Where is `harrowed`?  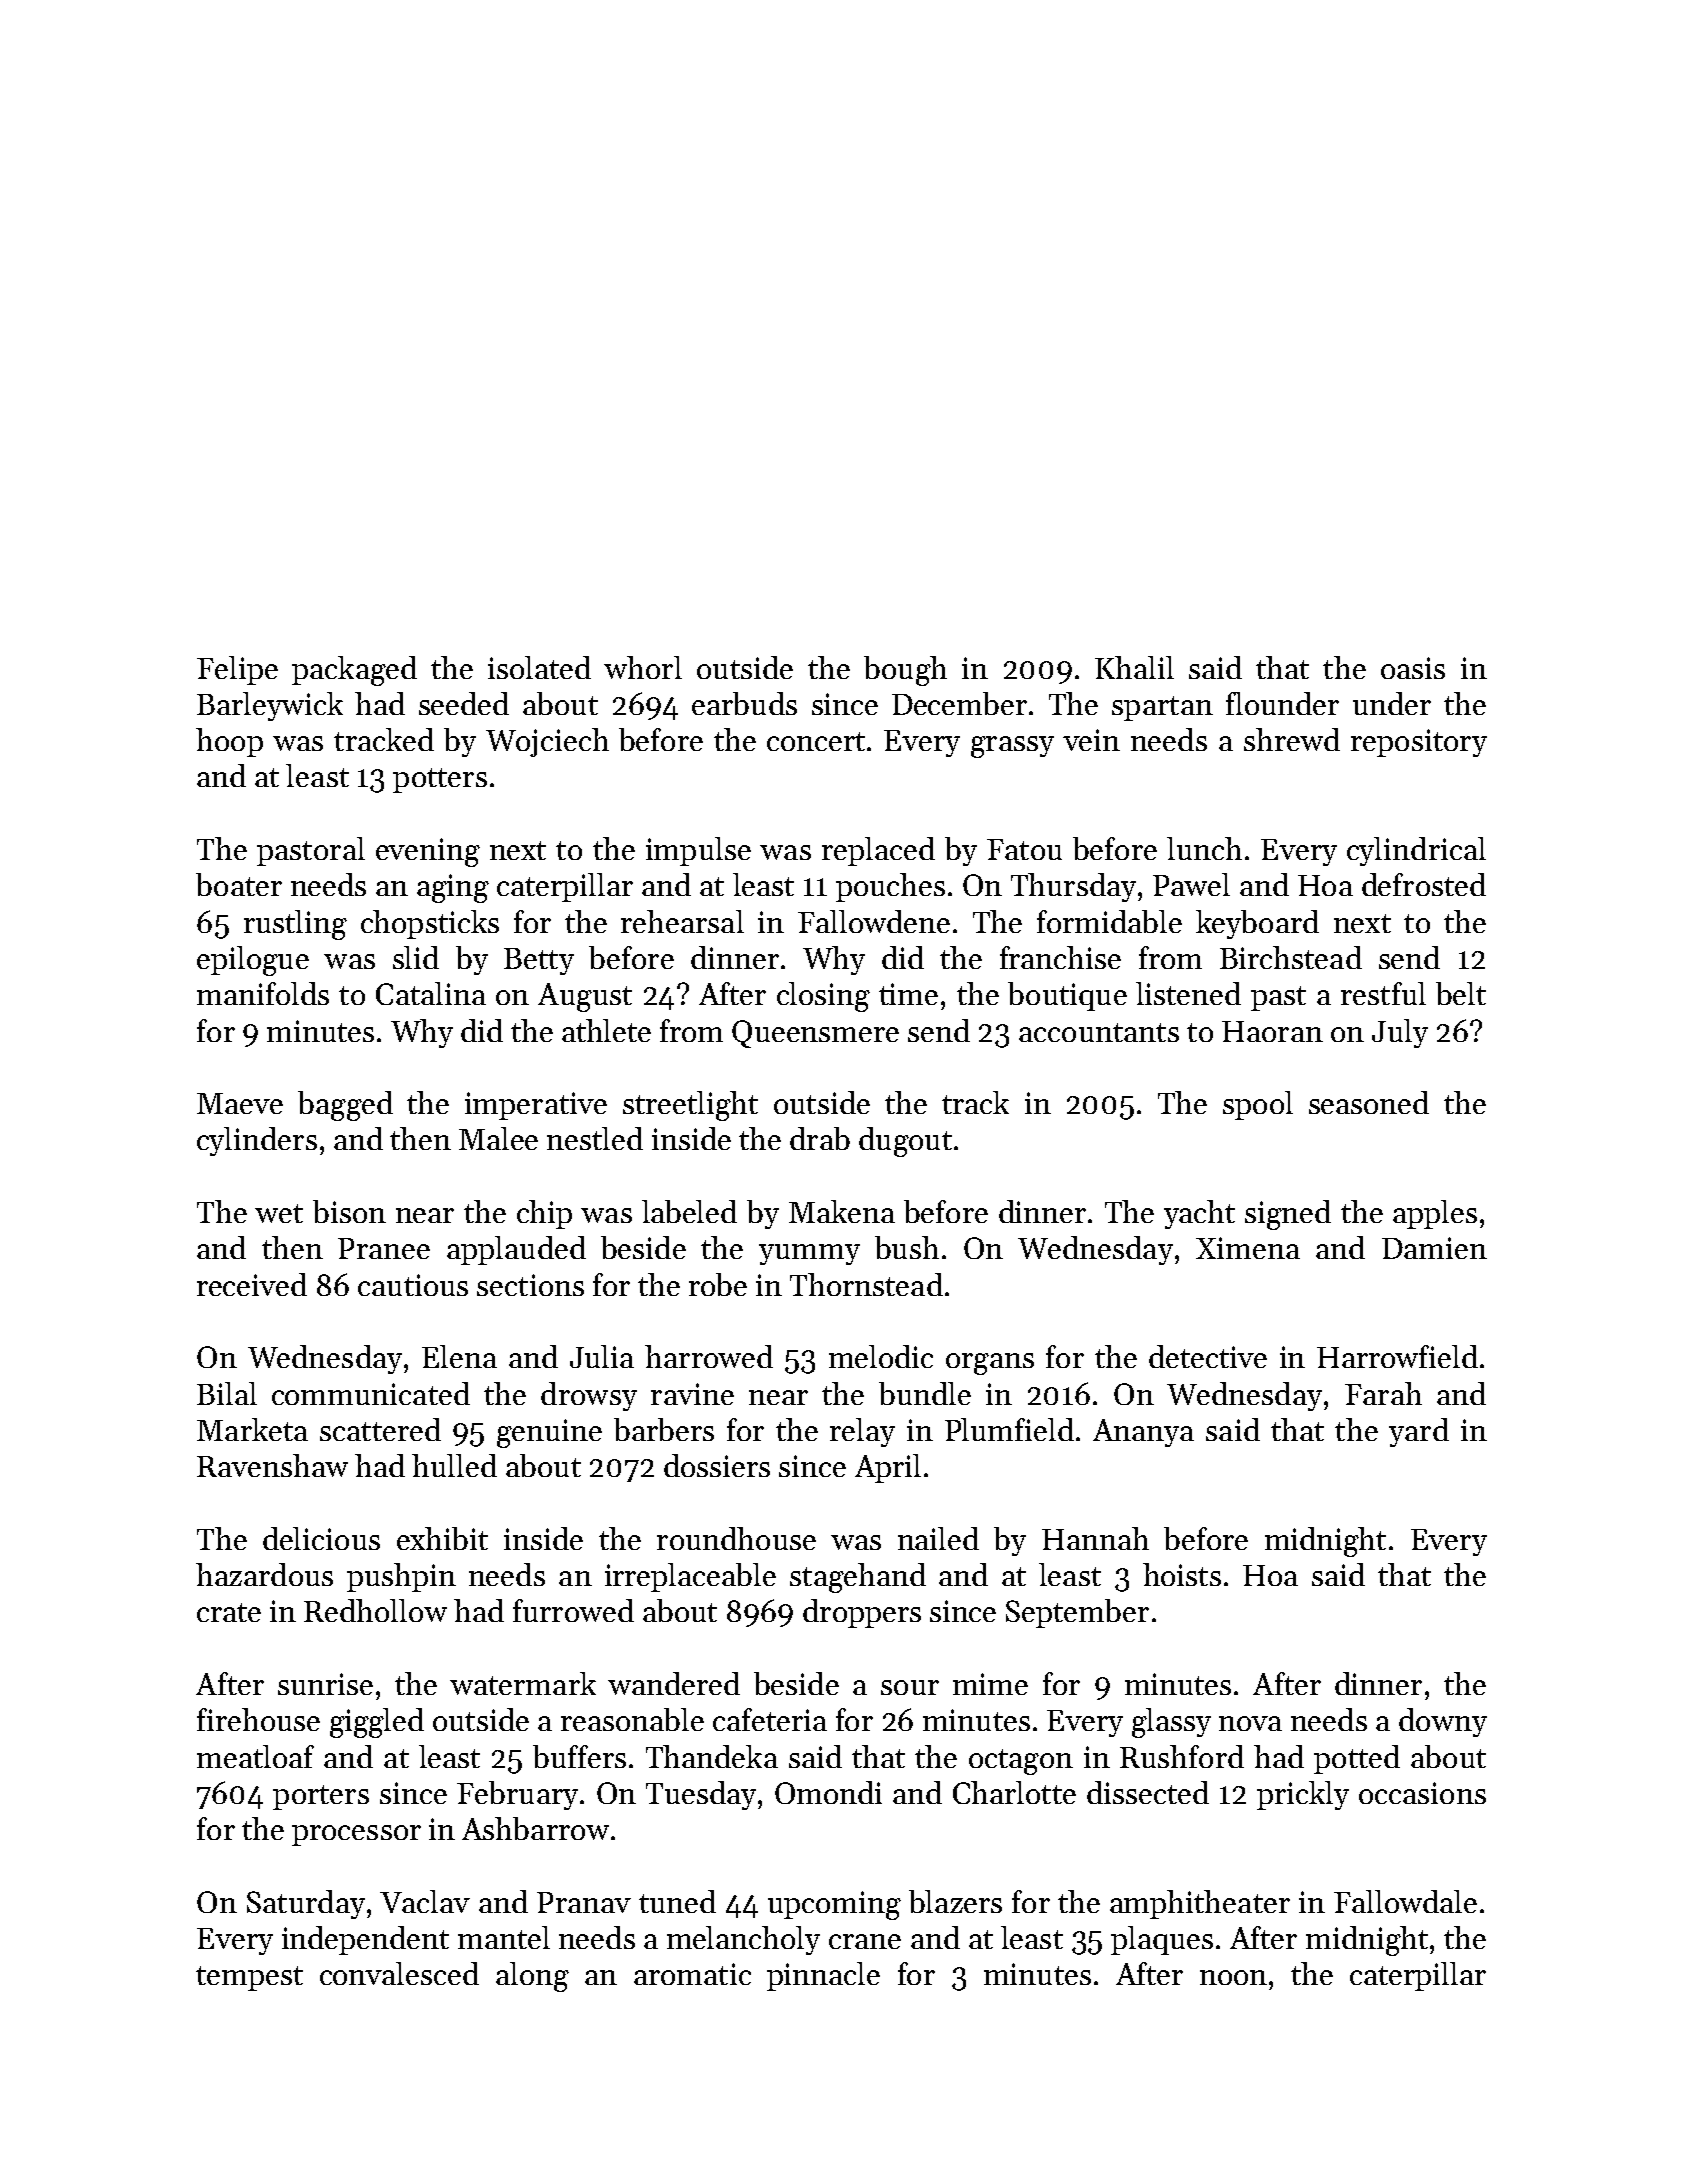
harrowed is located at coordinates (709, 1356).
